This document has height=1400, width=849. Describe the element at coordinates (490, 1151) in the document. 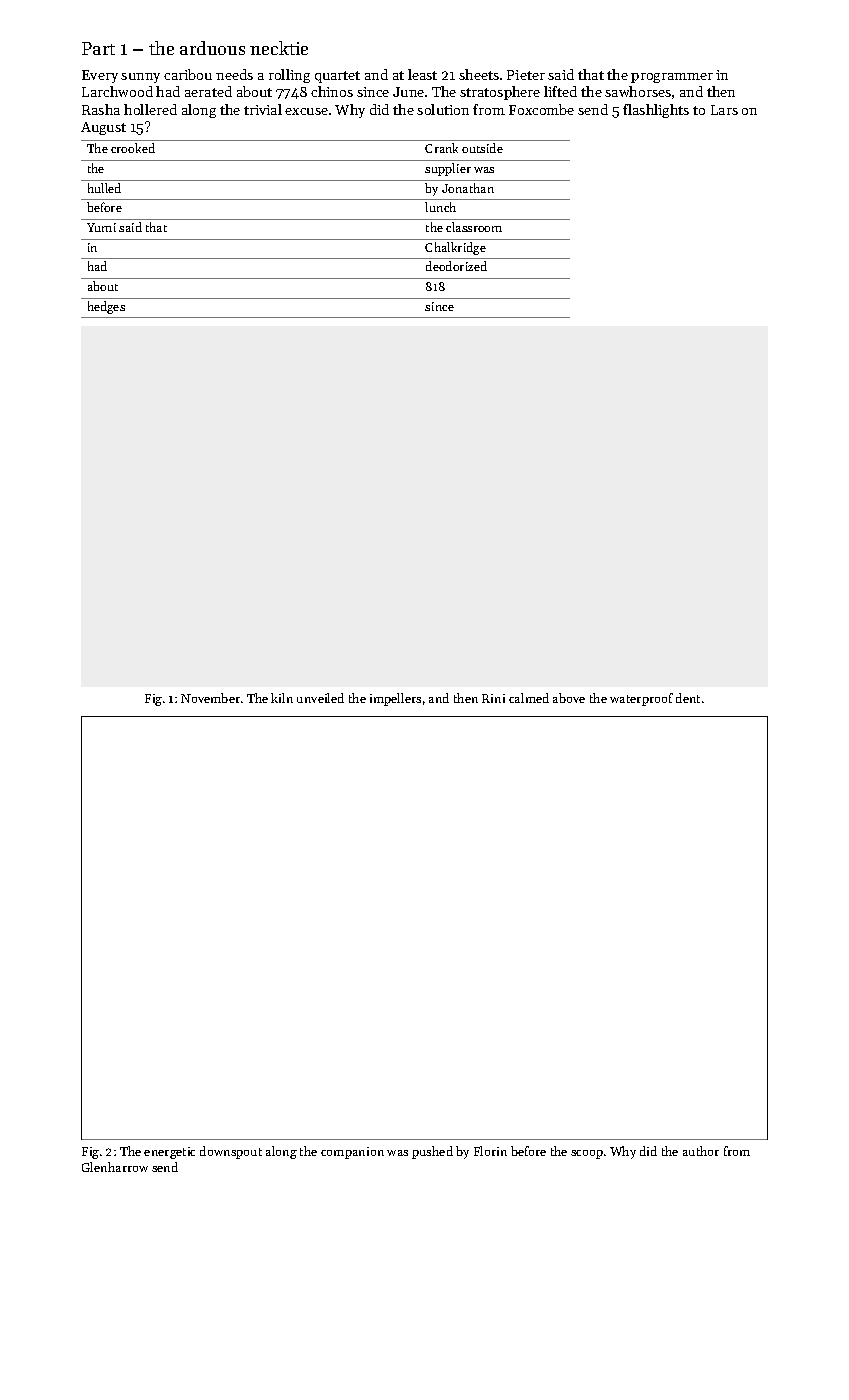

I see `Florin` at that location.
